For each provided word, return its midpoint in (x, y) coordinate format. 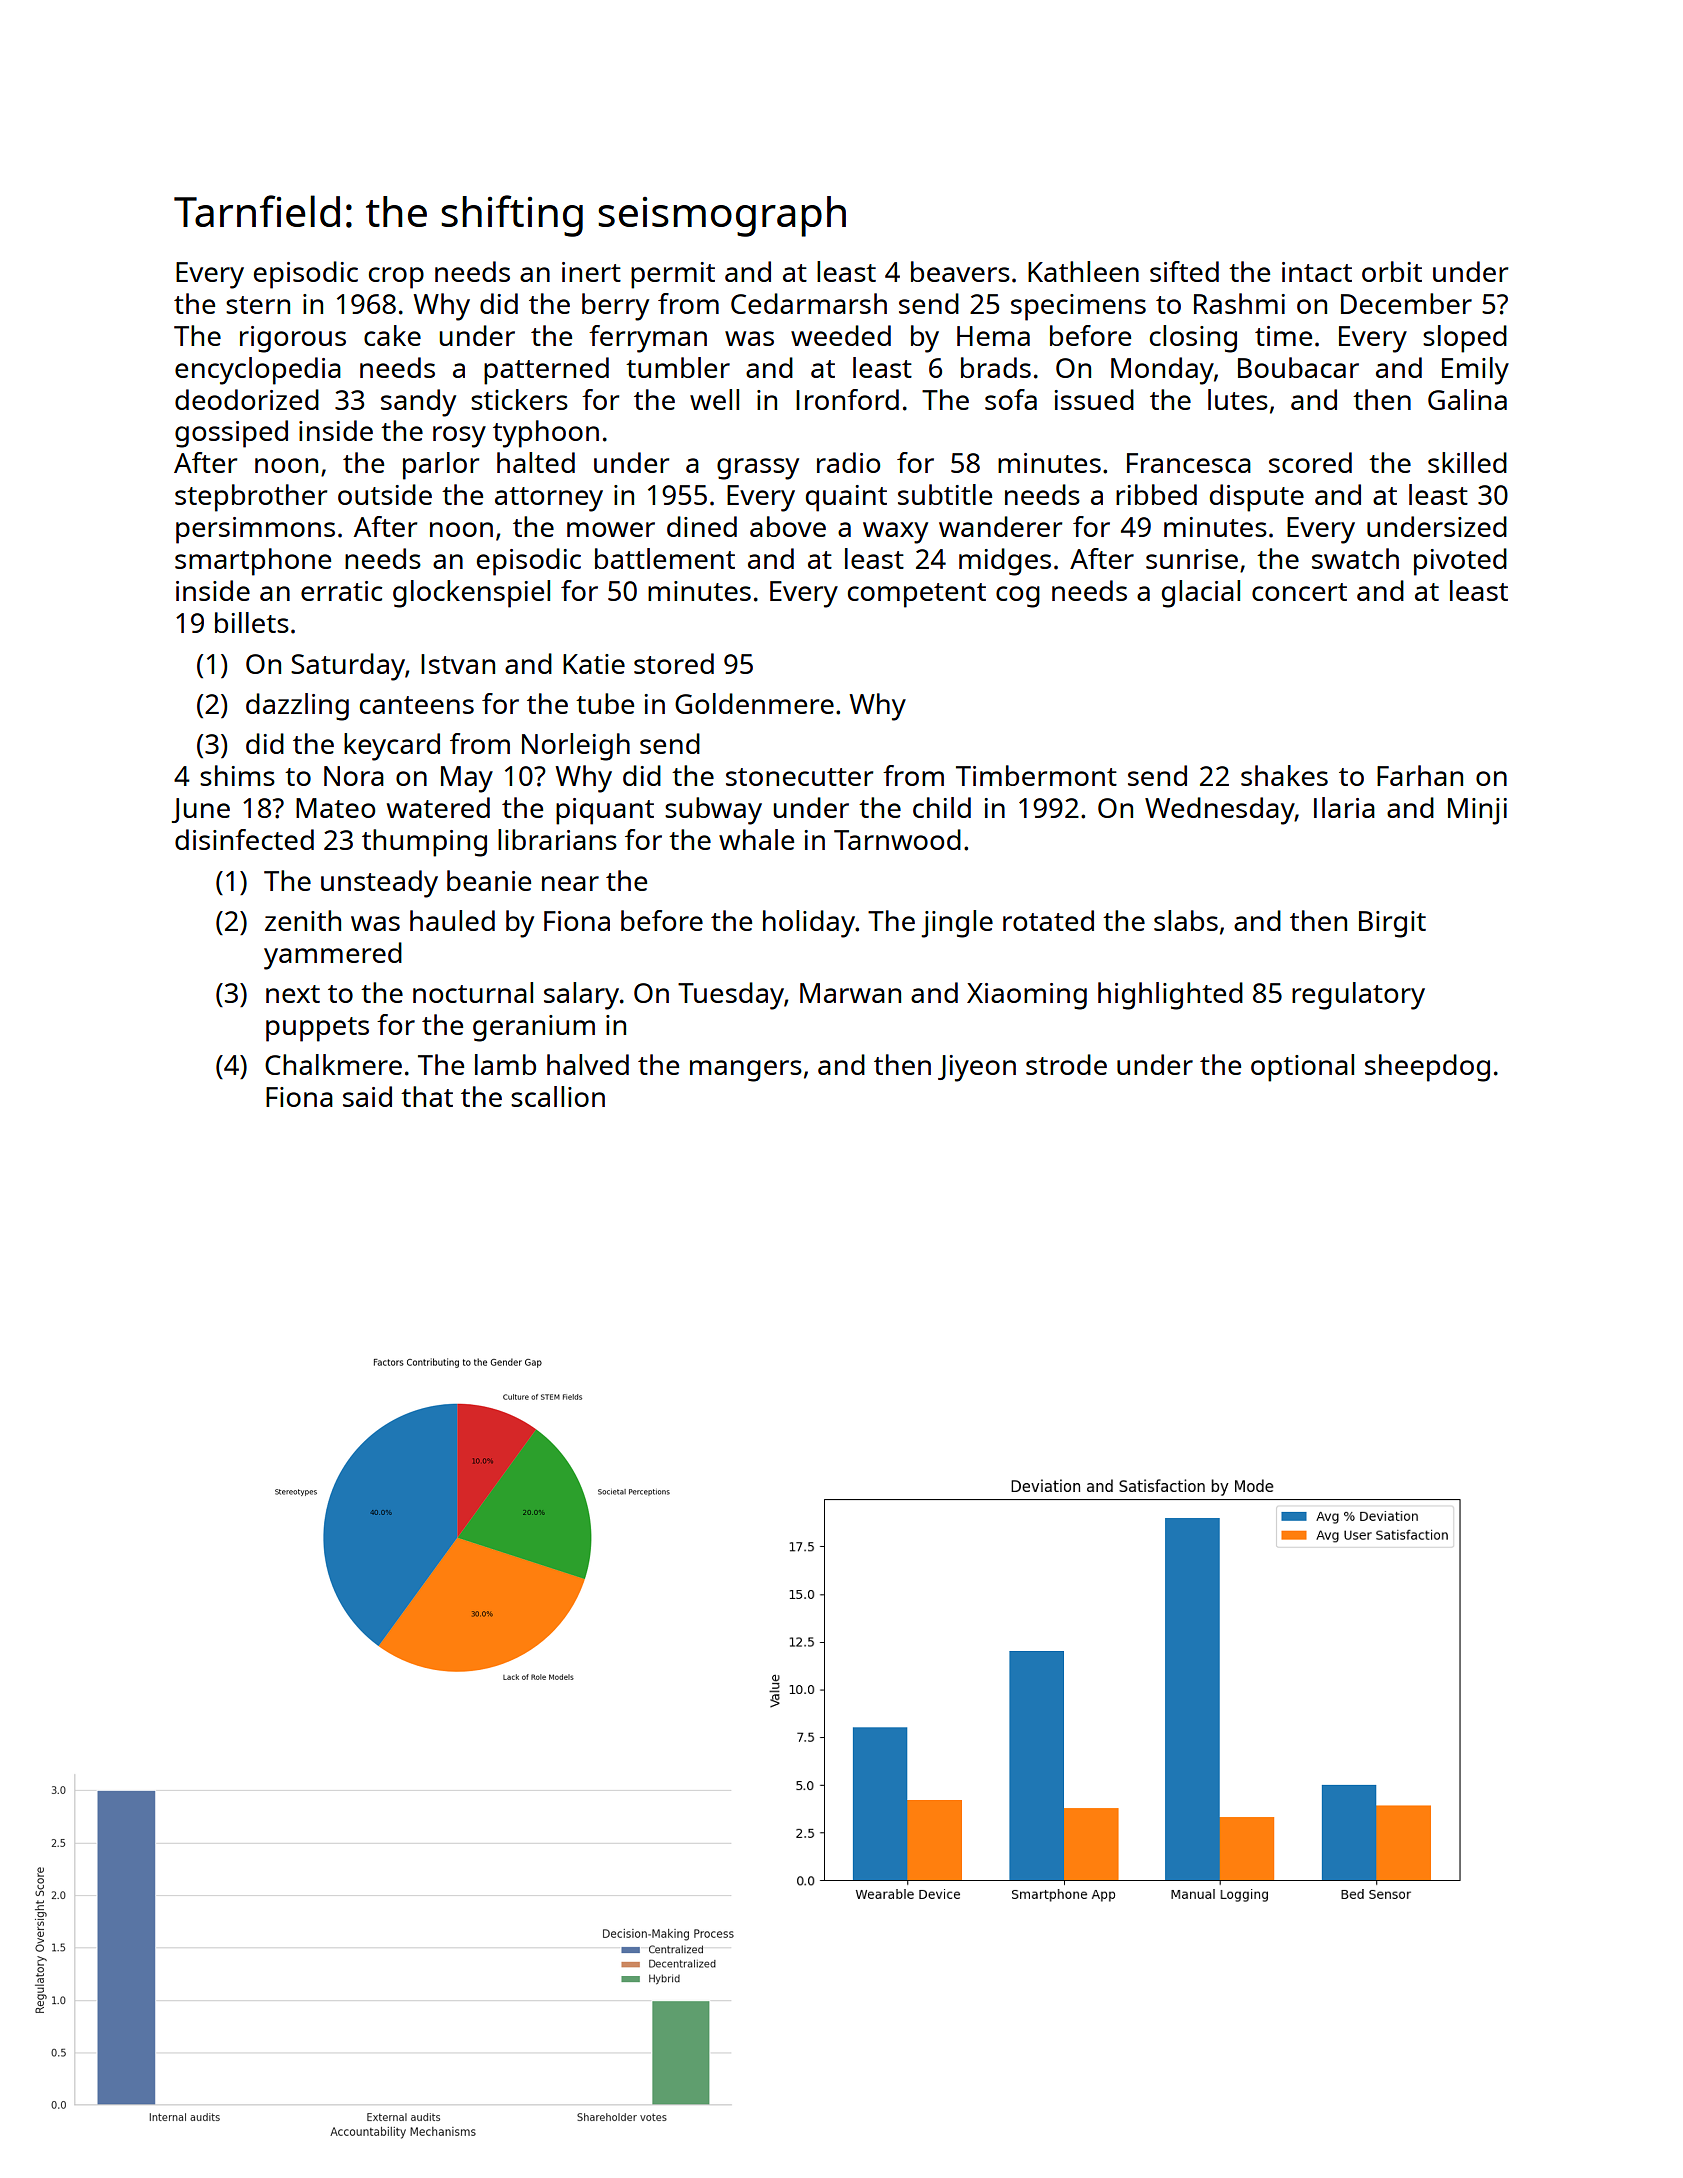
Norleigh (576, 747)
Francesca (1189, 463)
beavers (960, 271)
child (942, 807)
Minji (1477, 811)
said (367, 1096)
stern (258, 305)
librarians (557, 839)
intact (1317, 272)
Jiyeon (977, 1068)
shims (237, 775)
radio (848, 462)
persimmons (255, 530)
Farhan (1420, 775)
